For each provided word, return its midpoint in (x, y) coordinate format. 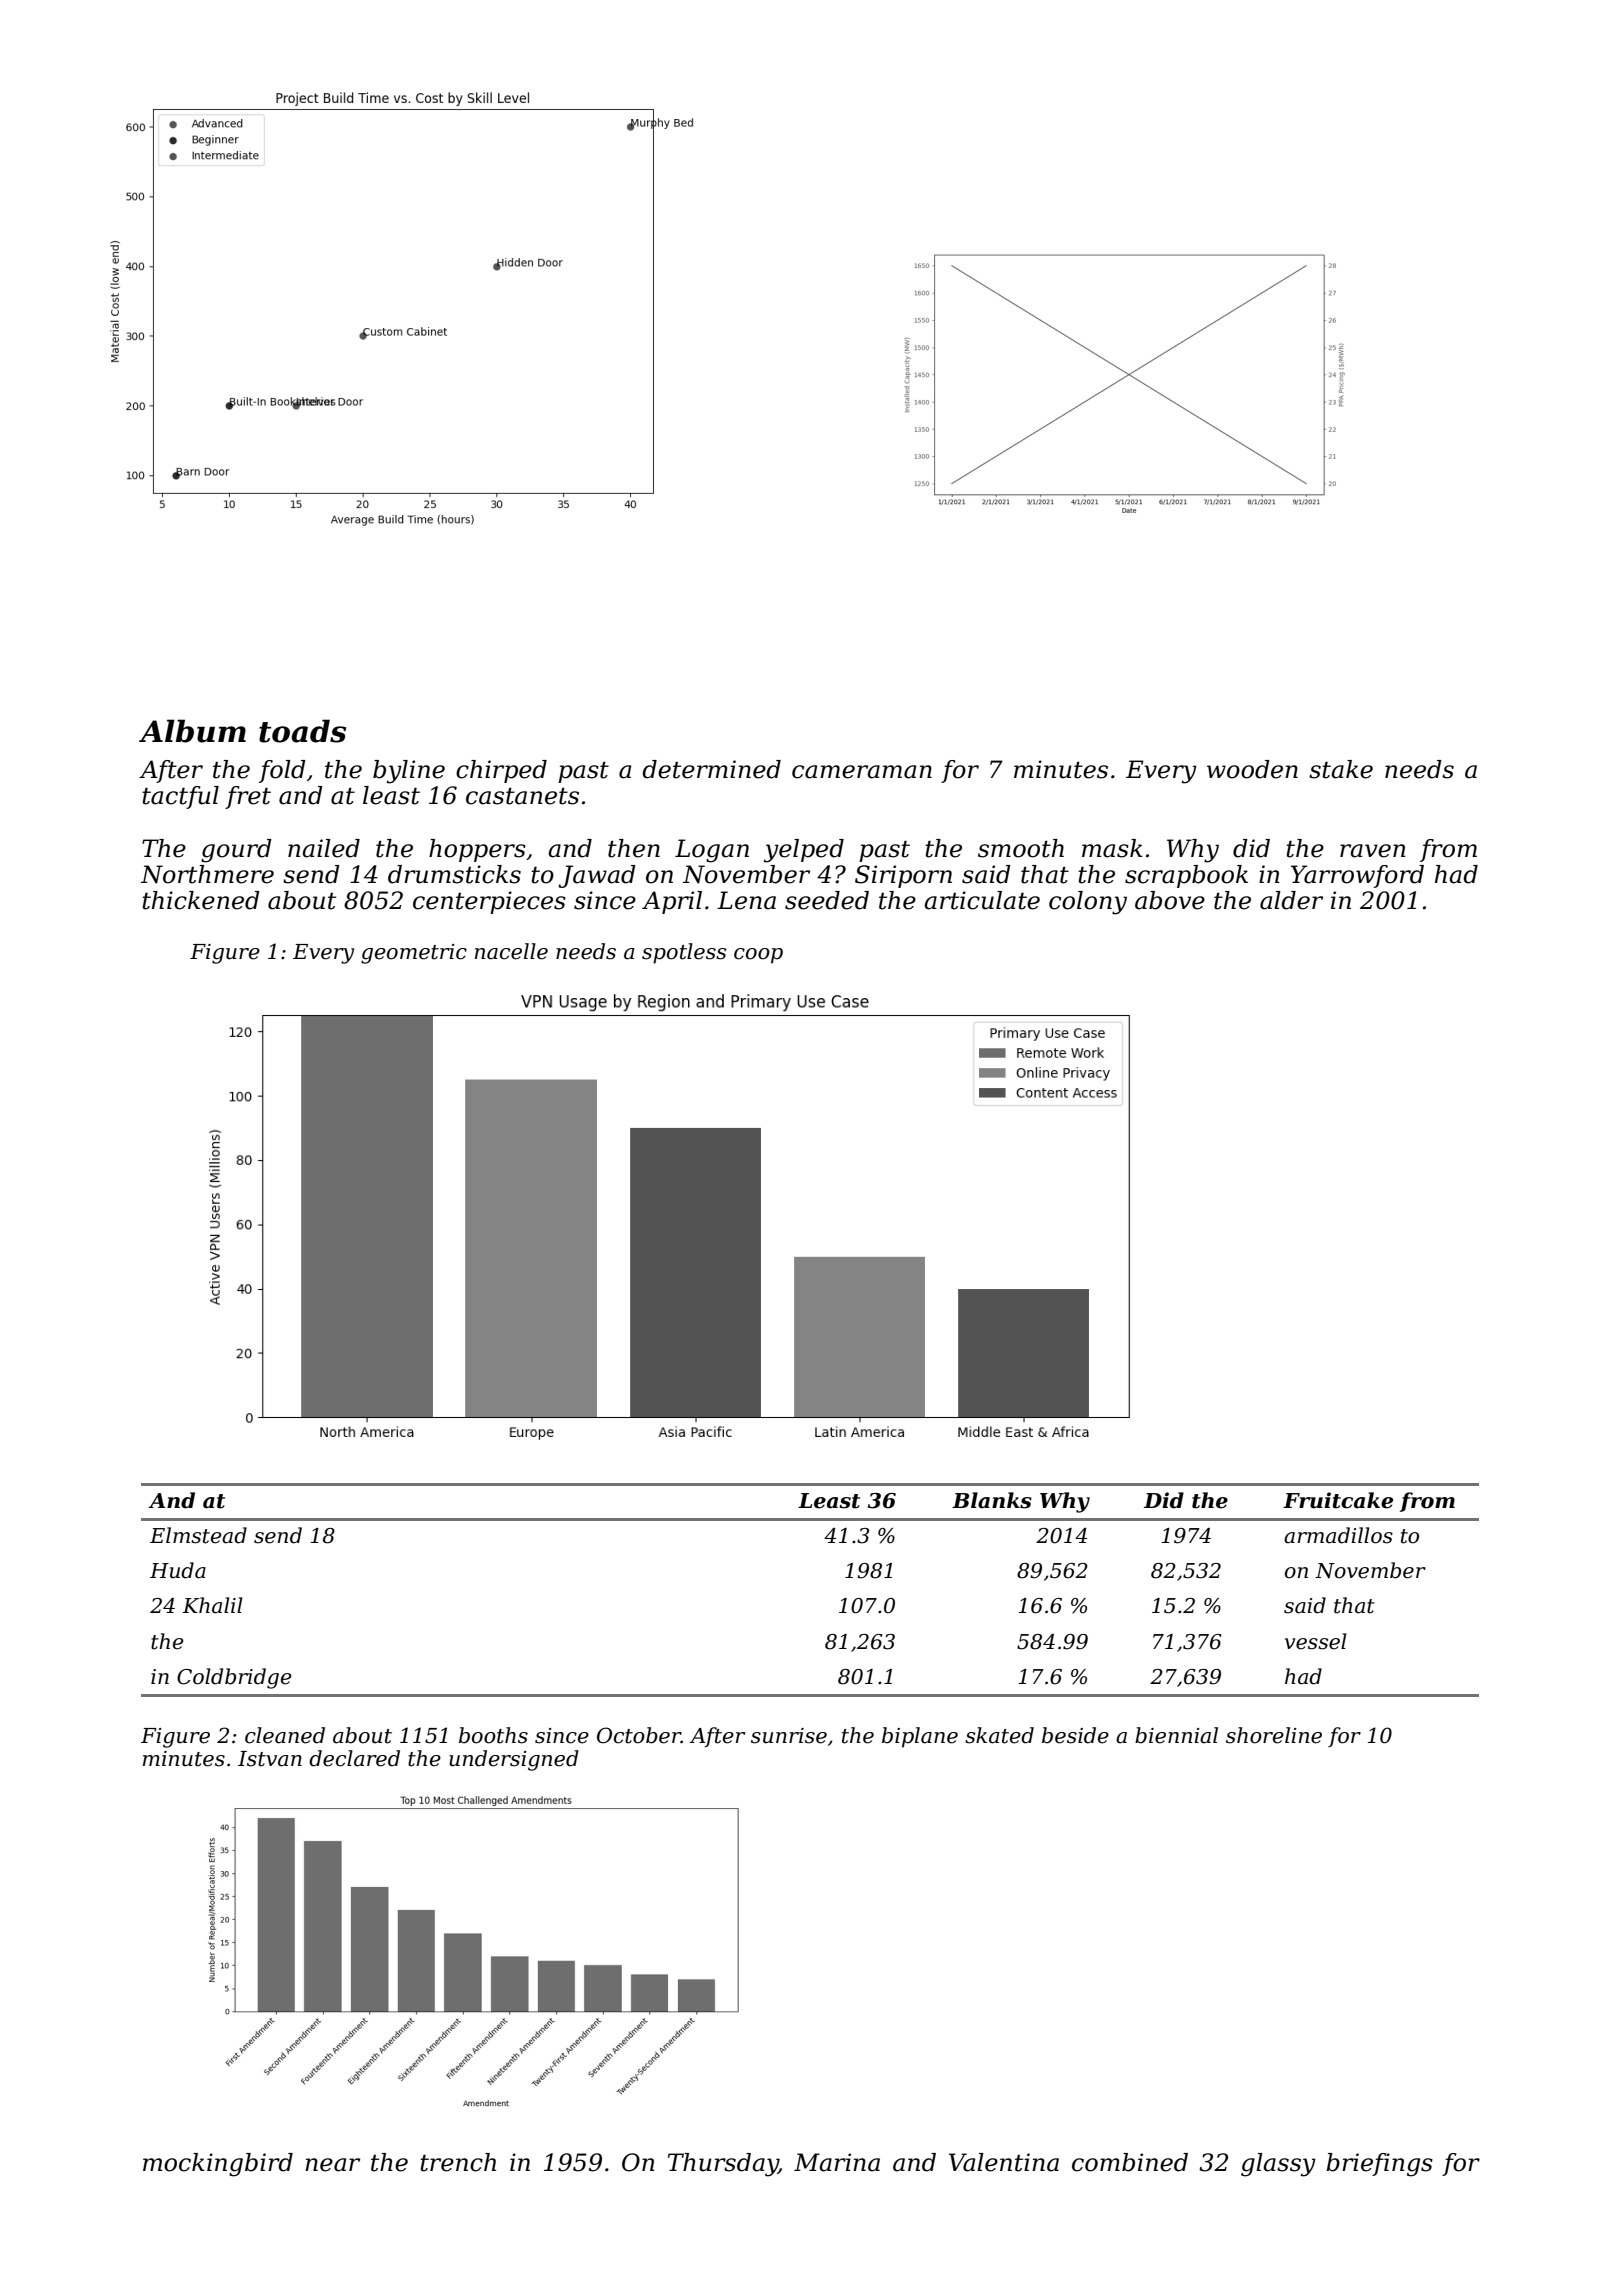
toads (302, 731)
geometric (414, 954)
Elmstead (198, 1535)
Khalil (212, 1605)
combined (1130, 2162)
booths (493, 1735)
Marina (837, 2162)
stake (1341, 769)
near (332, 2165)
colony (1088, 903)
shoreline (1274, 1735)
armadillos (1338, 1535)
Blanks (992, 1500)
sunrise (789, 1736)
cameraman (862, 772)
